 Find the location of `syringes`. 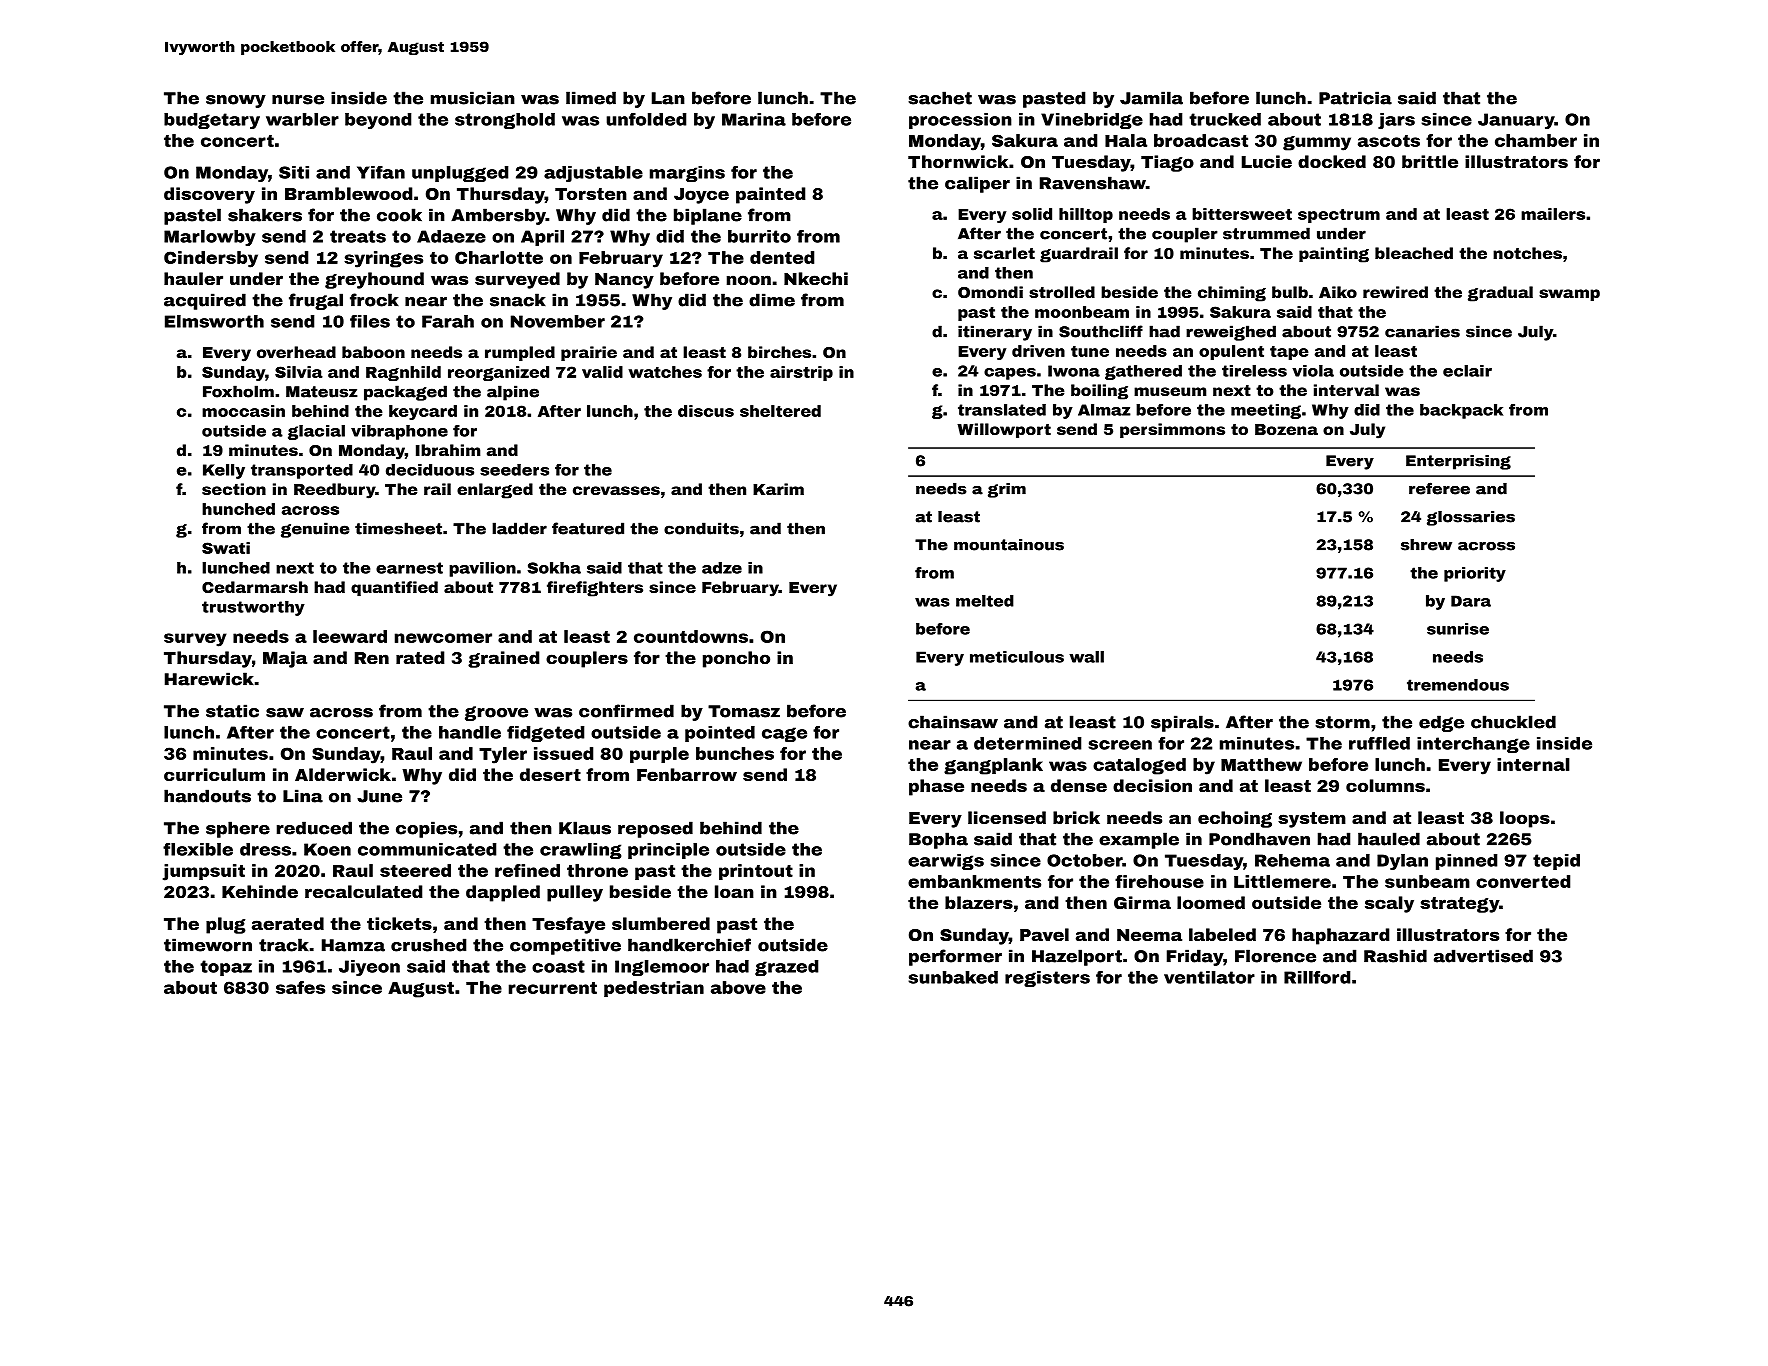

syringes is located at coordinates (383, 259).
